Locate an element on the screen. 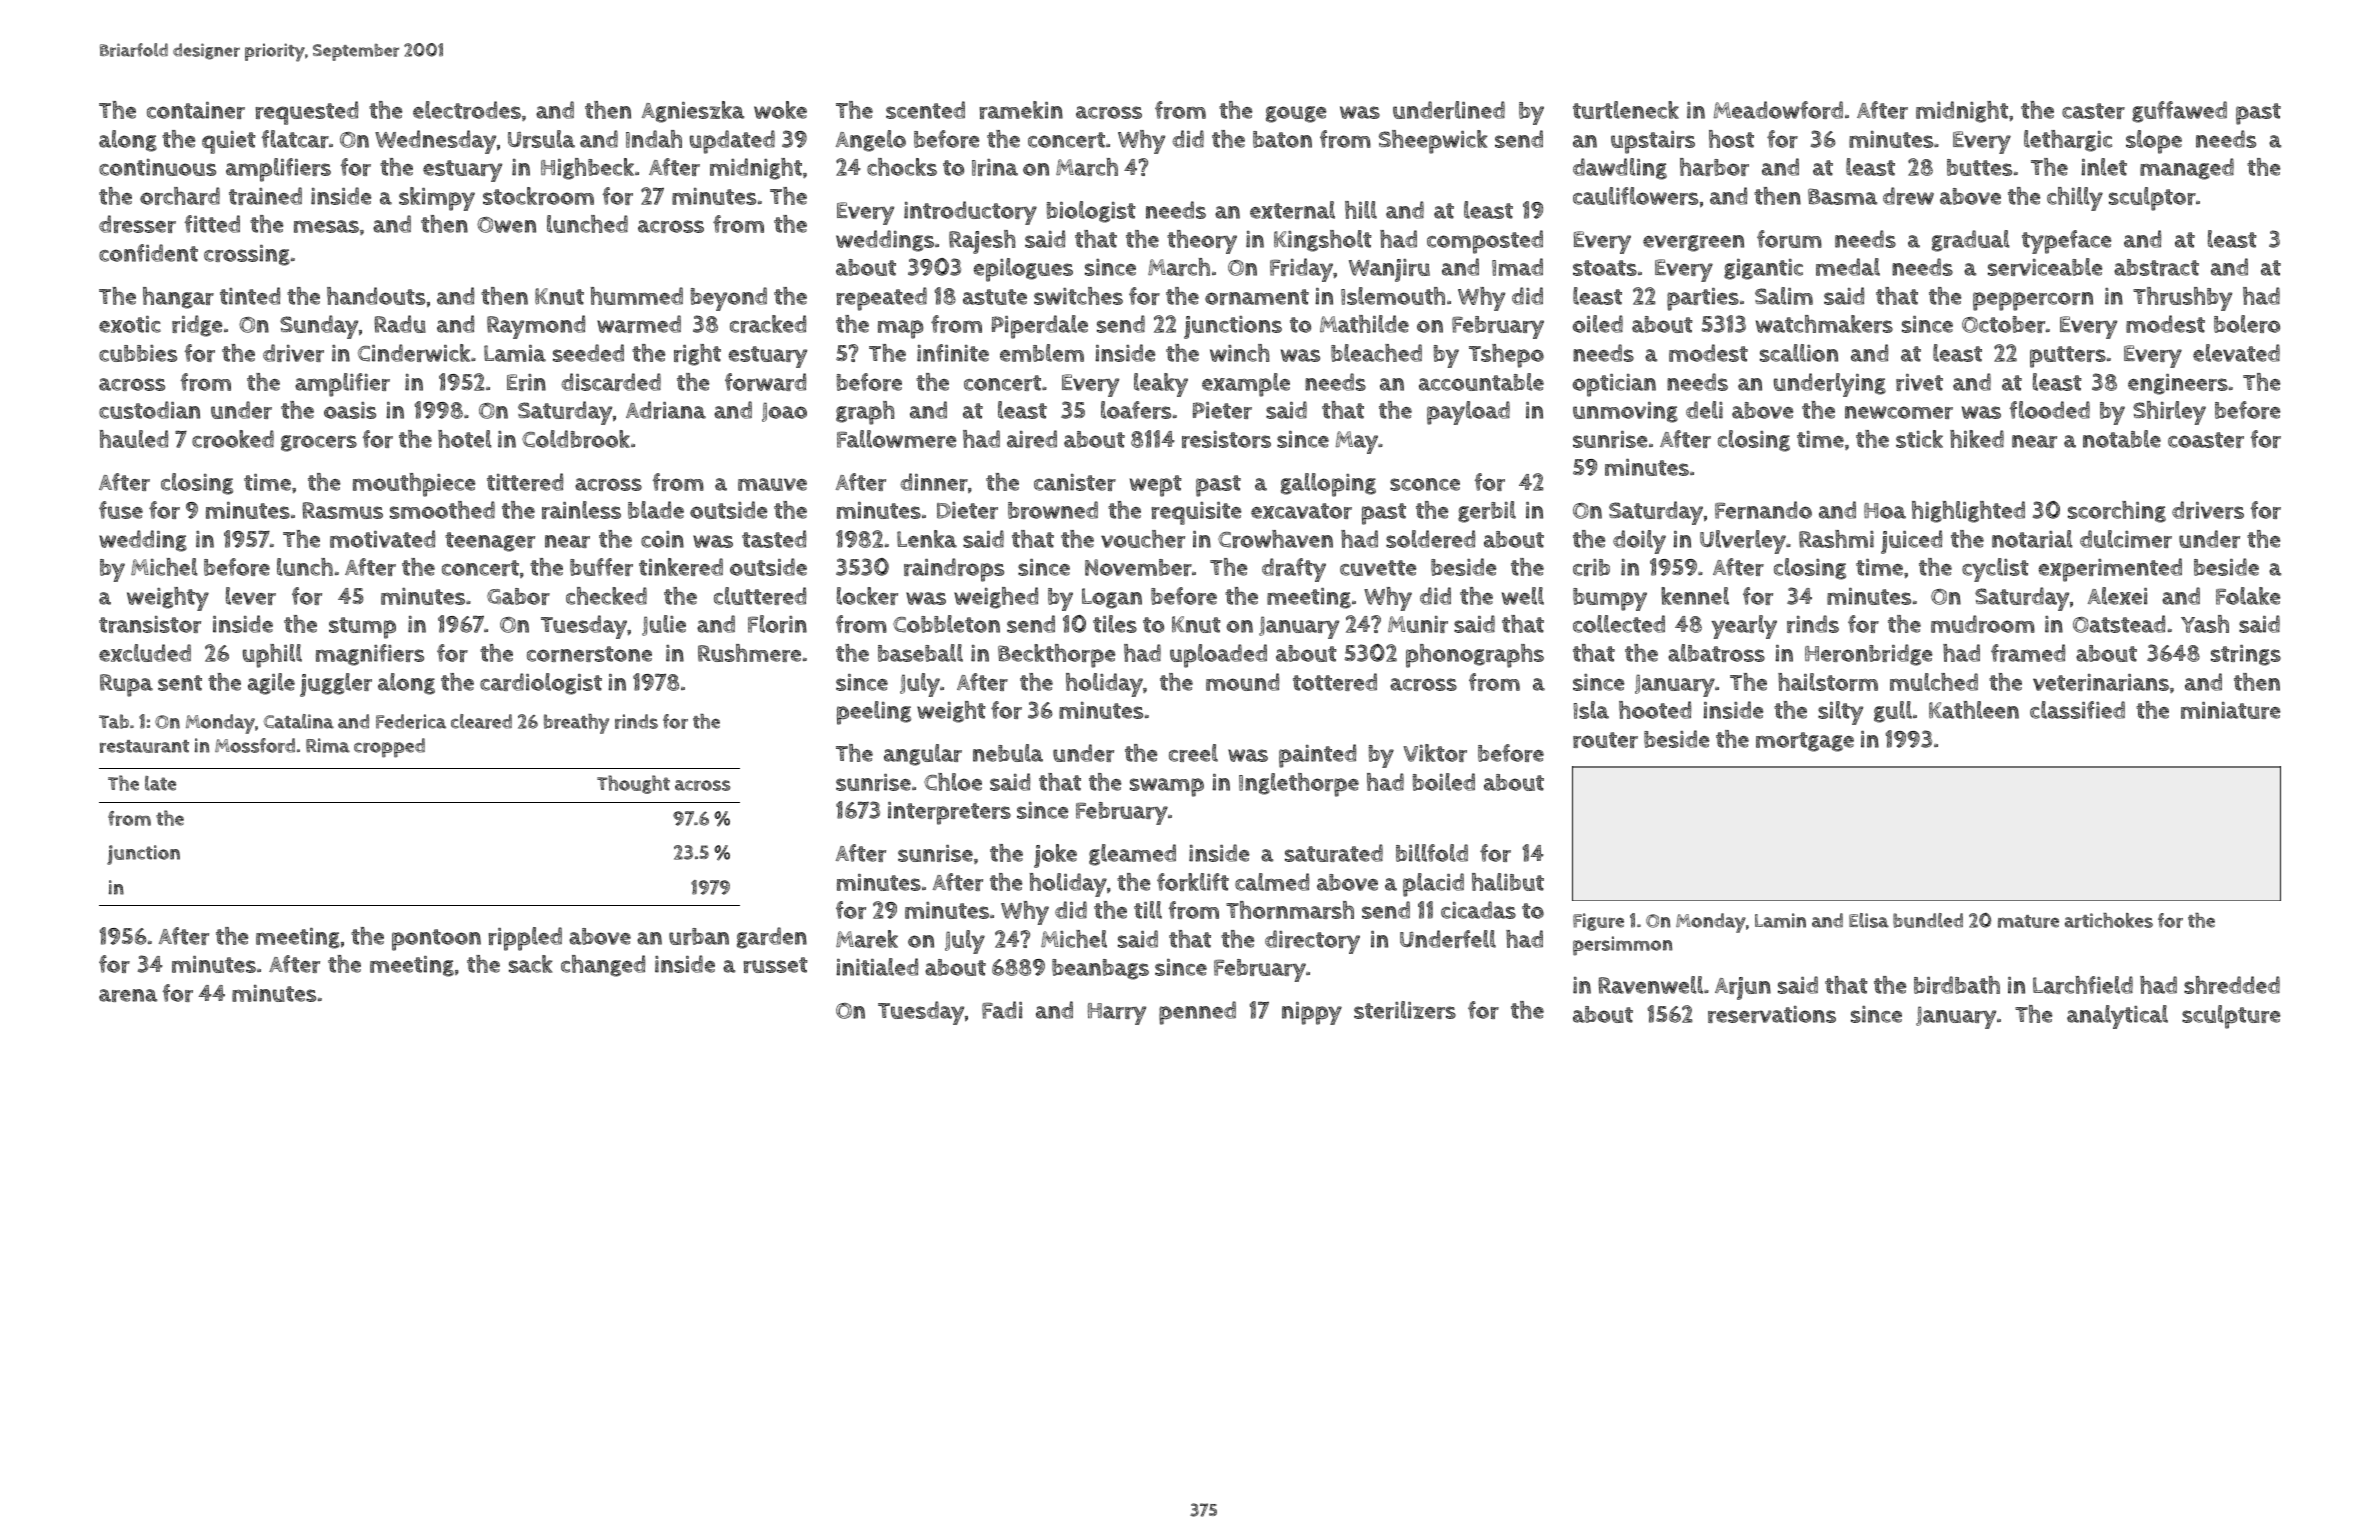 This screenshot has height=1540, width=2380. dresser is located at coordinates (137, 224).
